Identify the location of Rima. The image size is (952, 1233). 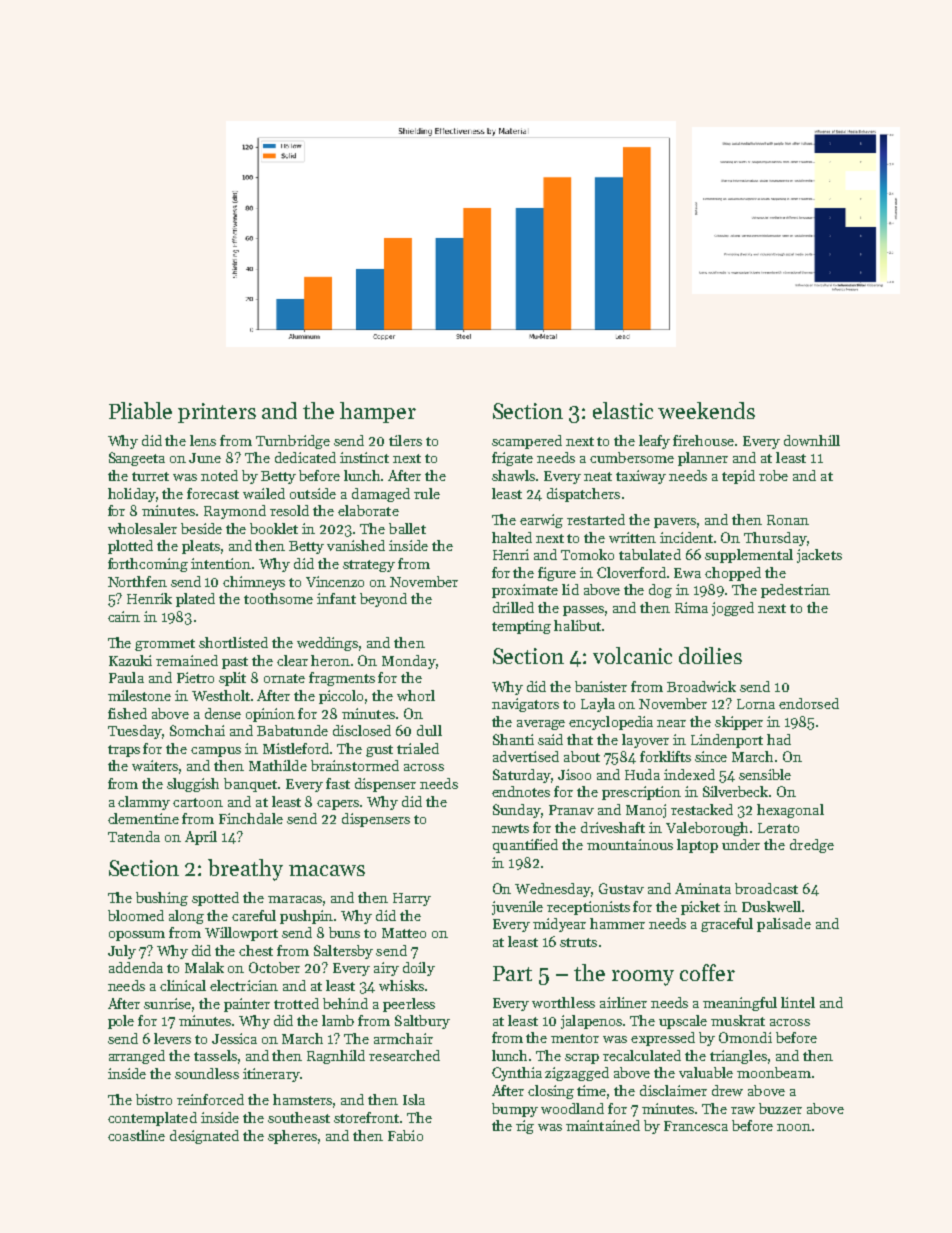
(691, 607).
